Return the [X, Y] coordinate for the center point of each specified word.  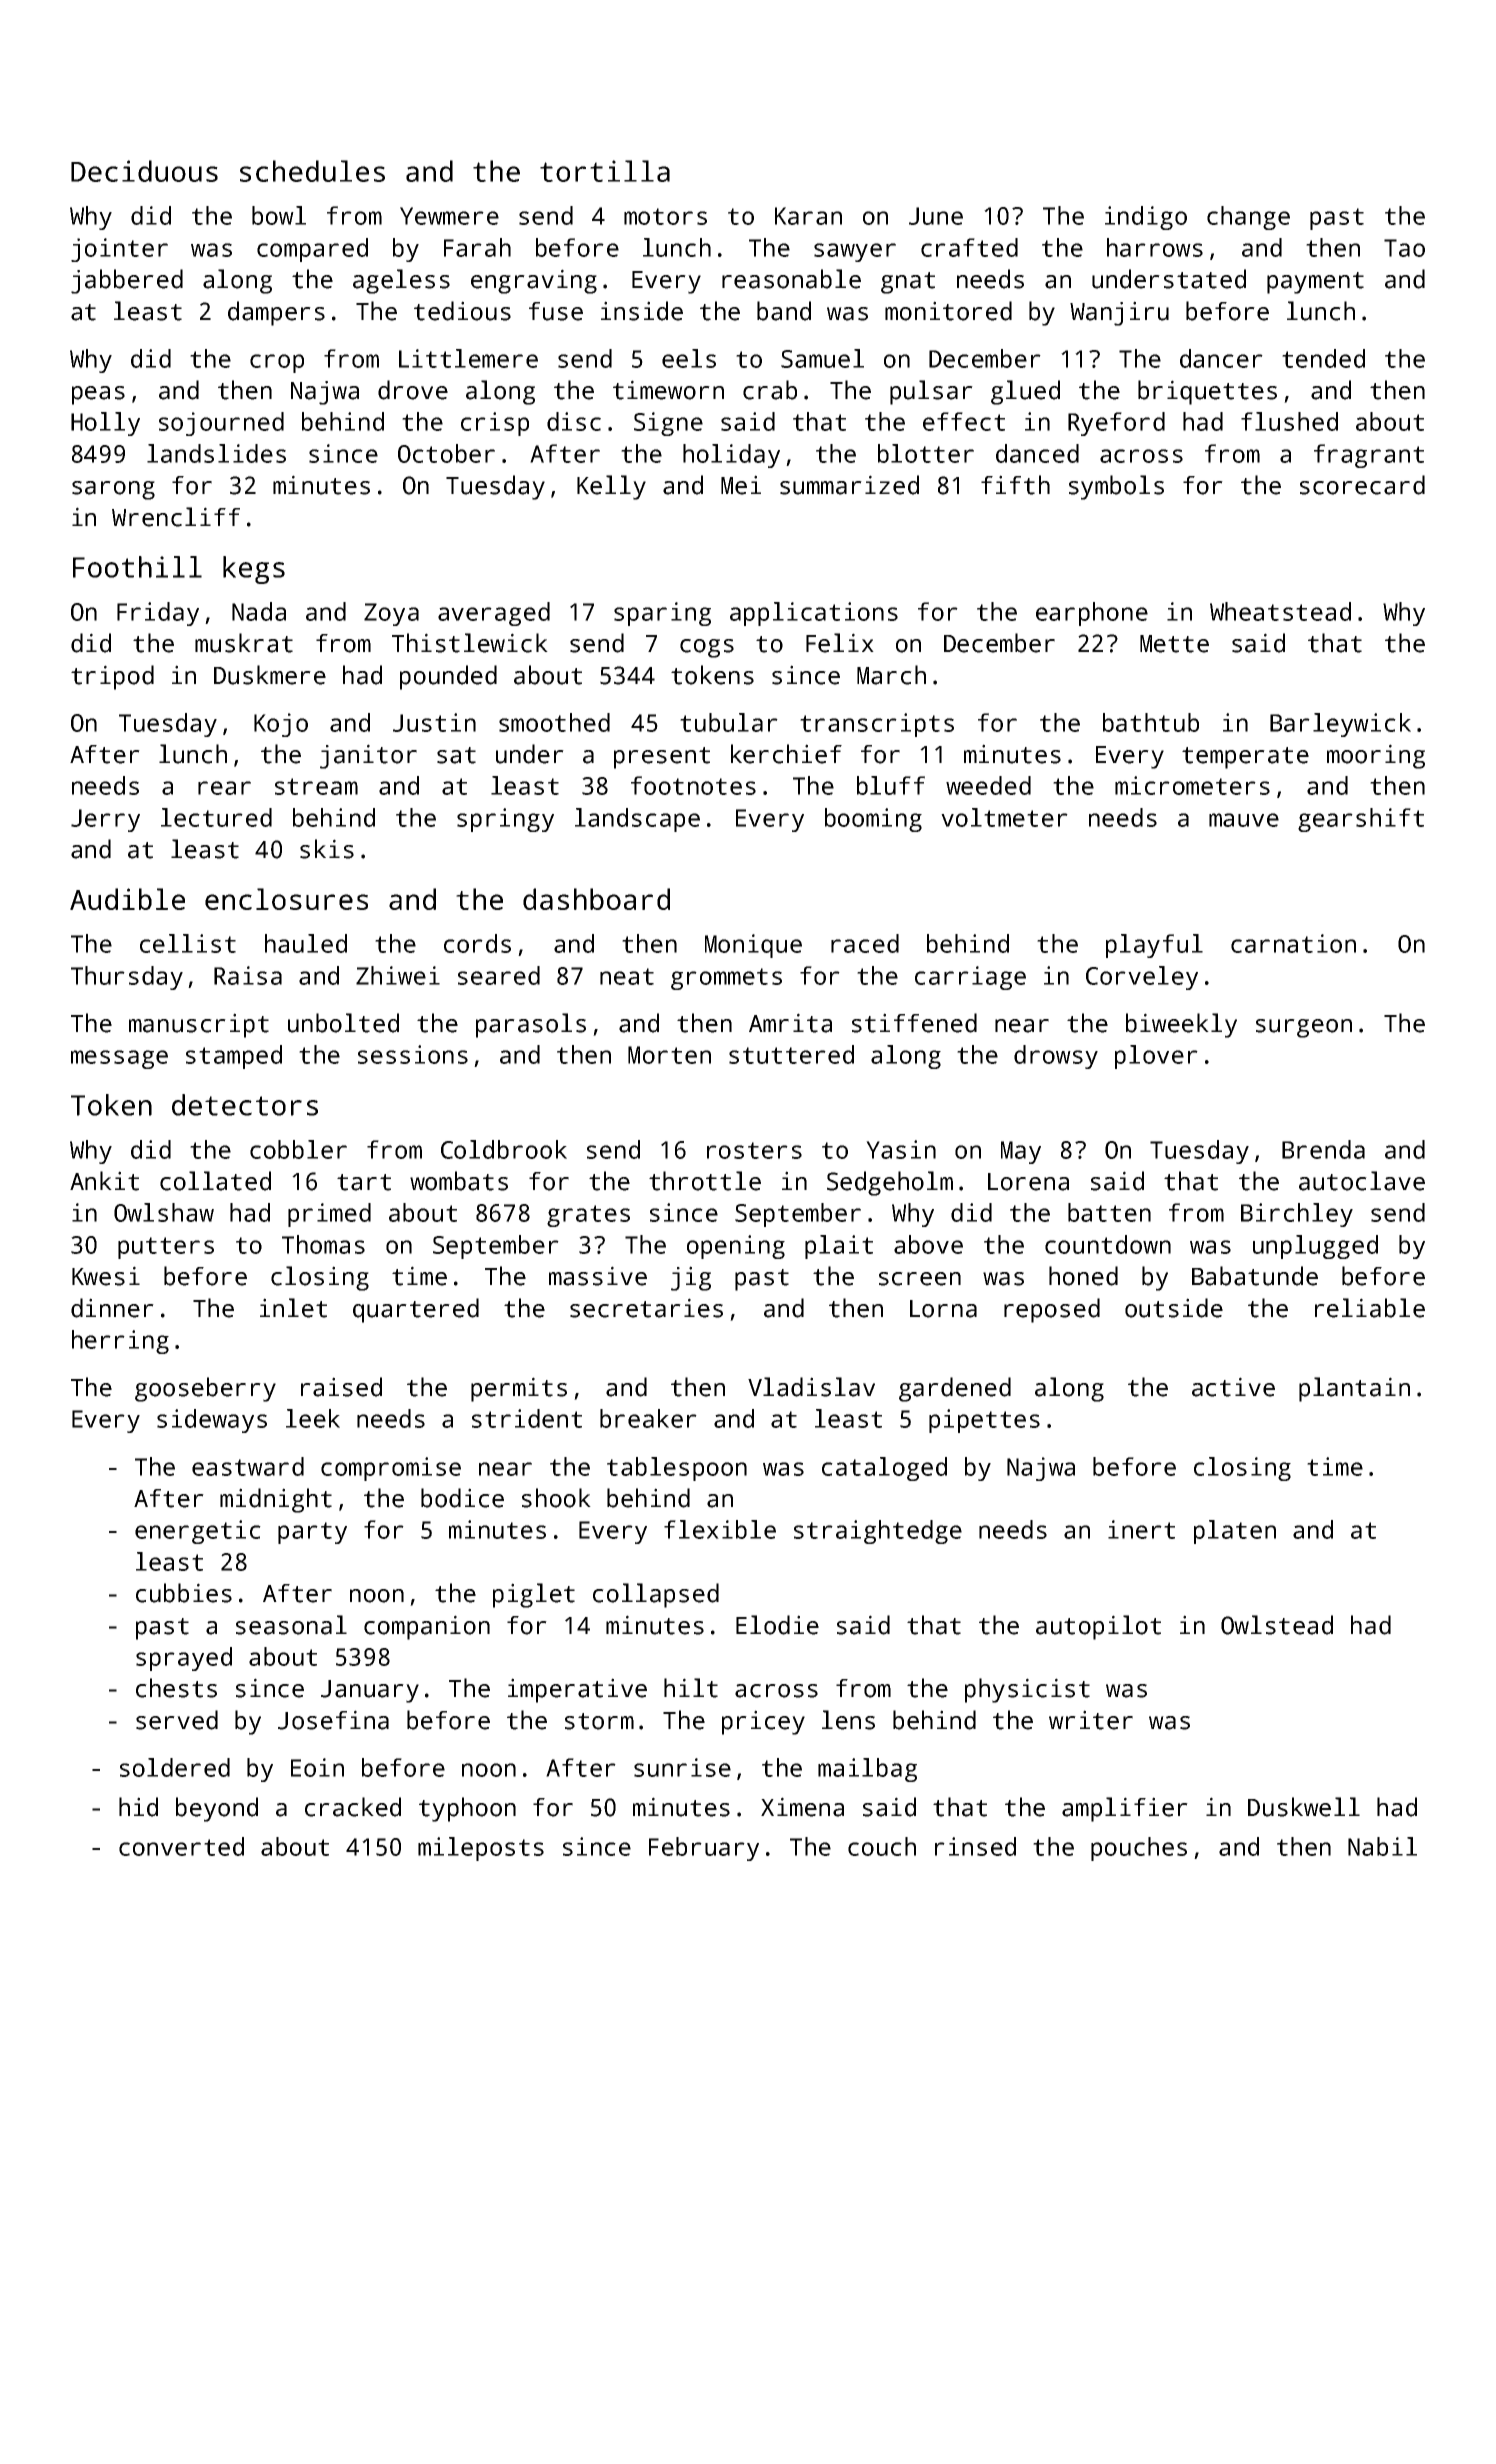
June [936, 216]
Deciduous [144, 171]
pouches [1139, 1849]
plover [1156, 1057]
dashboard [596, 899]
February [704, 1849]
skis [327, 849]
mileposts [481, 1849]
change [1248, 218]
